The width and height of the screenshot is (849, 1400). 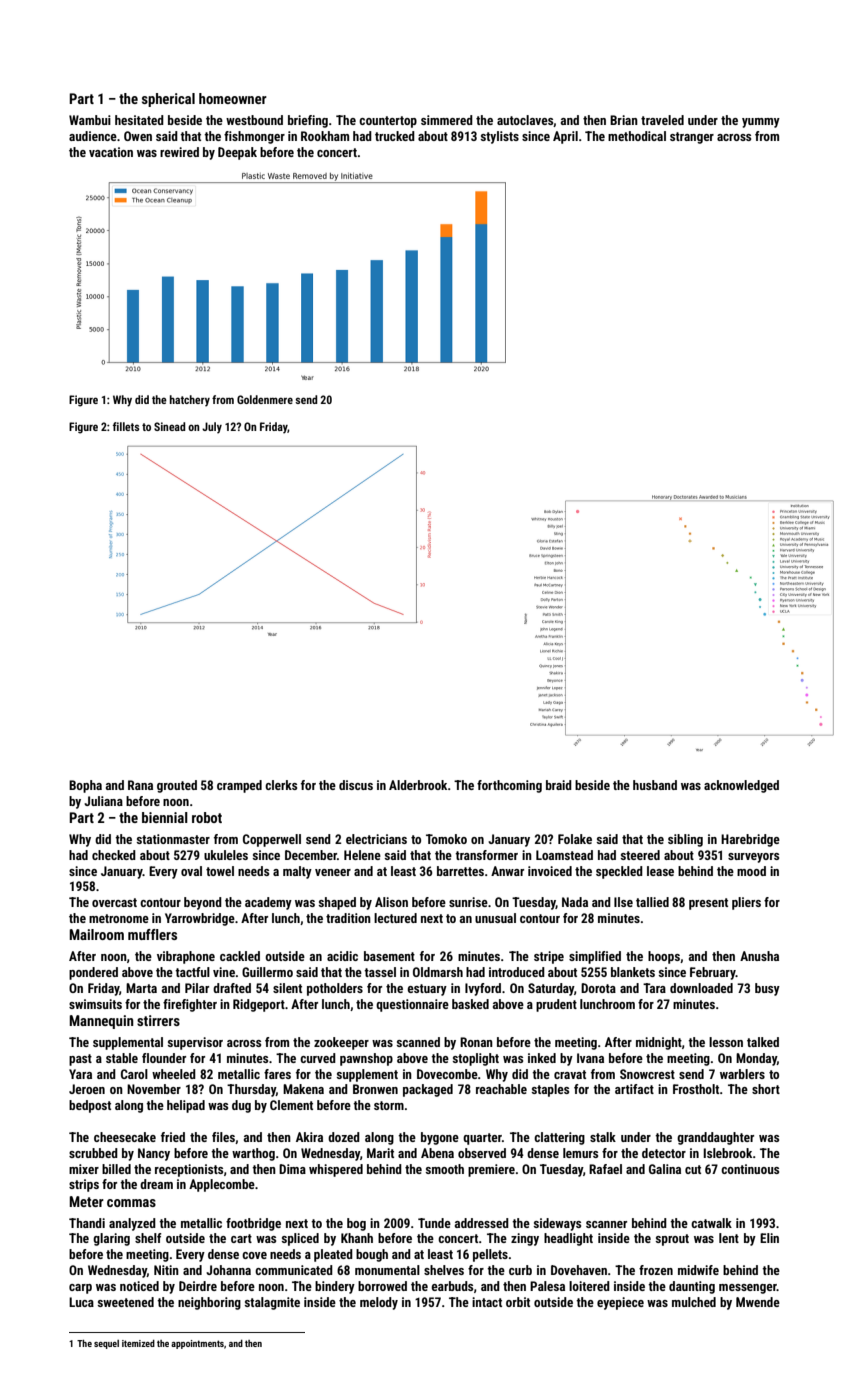 I want to click on Alderbrook, so click(x=418, y=785).
